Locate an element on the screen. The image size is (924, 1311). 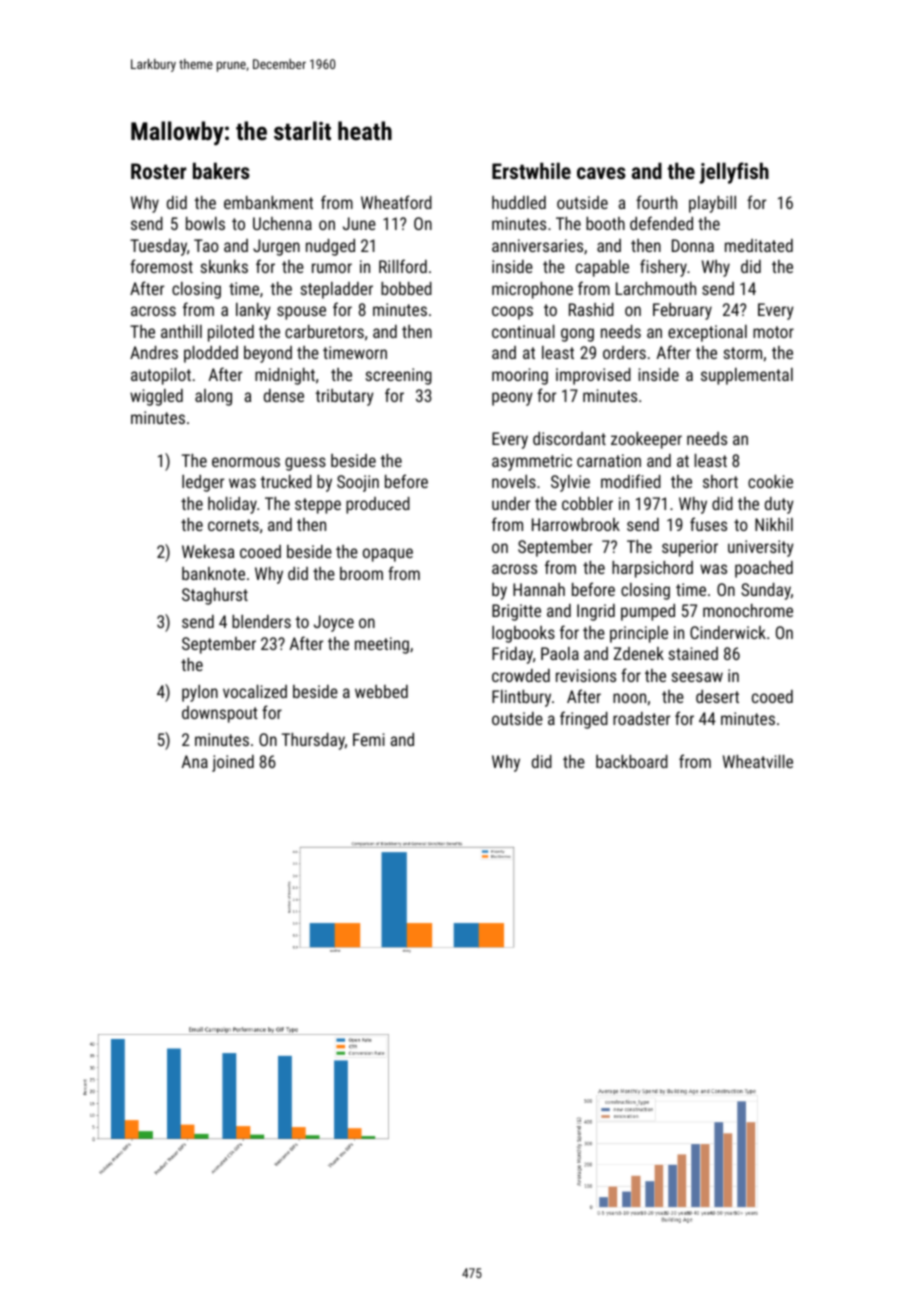
carburetors is located at coordinates (324, 331).
